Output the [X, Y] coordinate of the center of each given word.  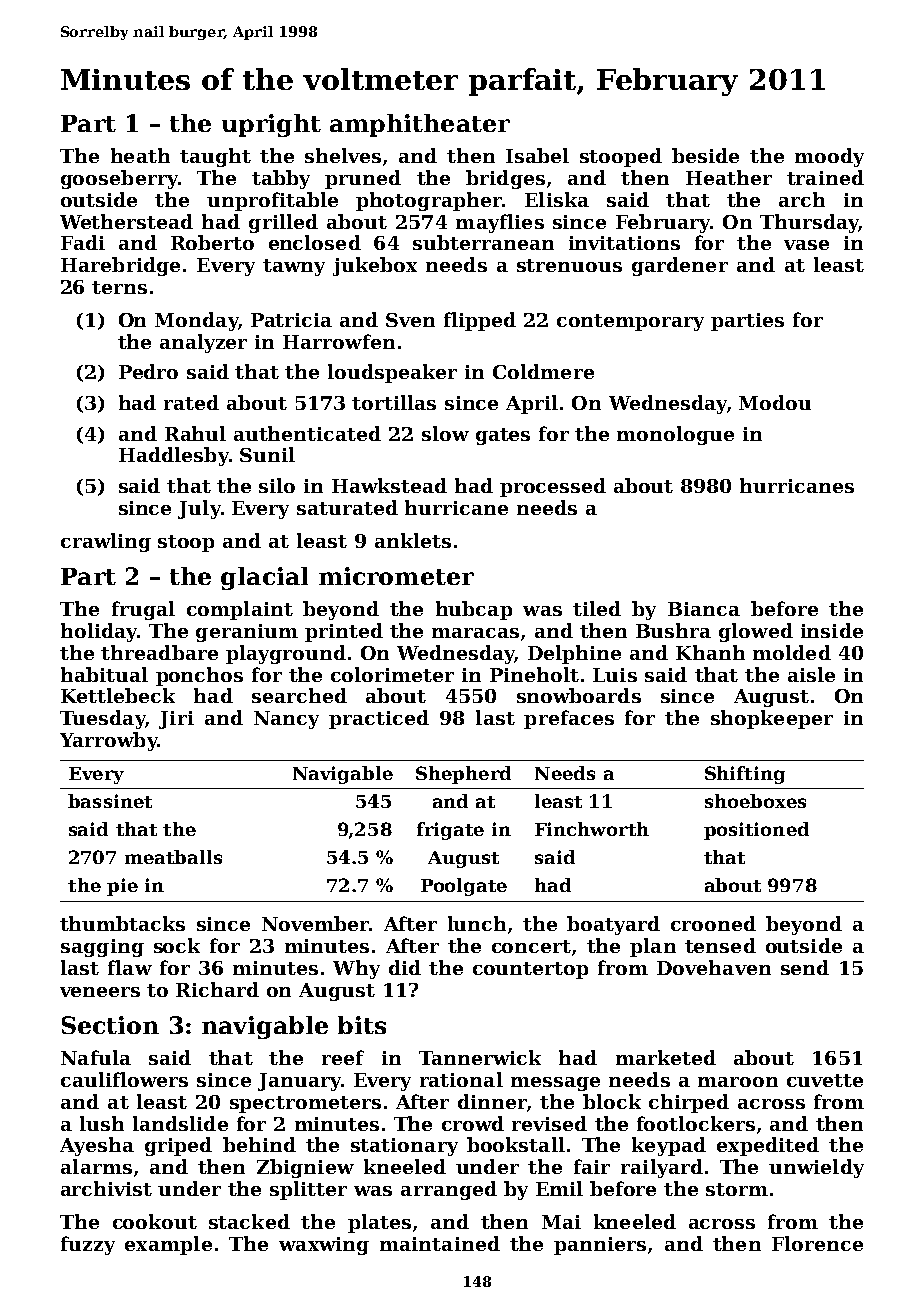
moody [829, 157]
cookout [155, 1221]
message [555, 1084]
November [315, 923]
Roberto [212, 242]
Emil [559, 1188]
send [805, 967]
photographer [429, 201]
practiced [379, 719]
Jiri [176, 720]
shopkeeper [772, 719]
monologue [675, 435]
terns [119, 287]
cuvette [825, 1080]
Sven [410, 320]
